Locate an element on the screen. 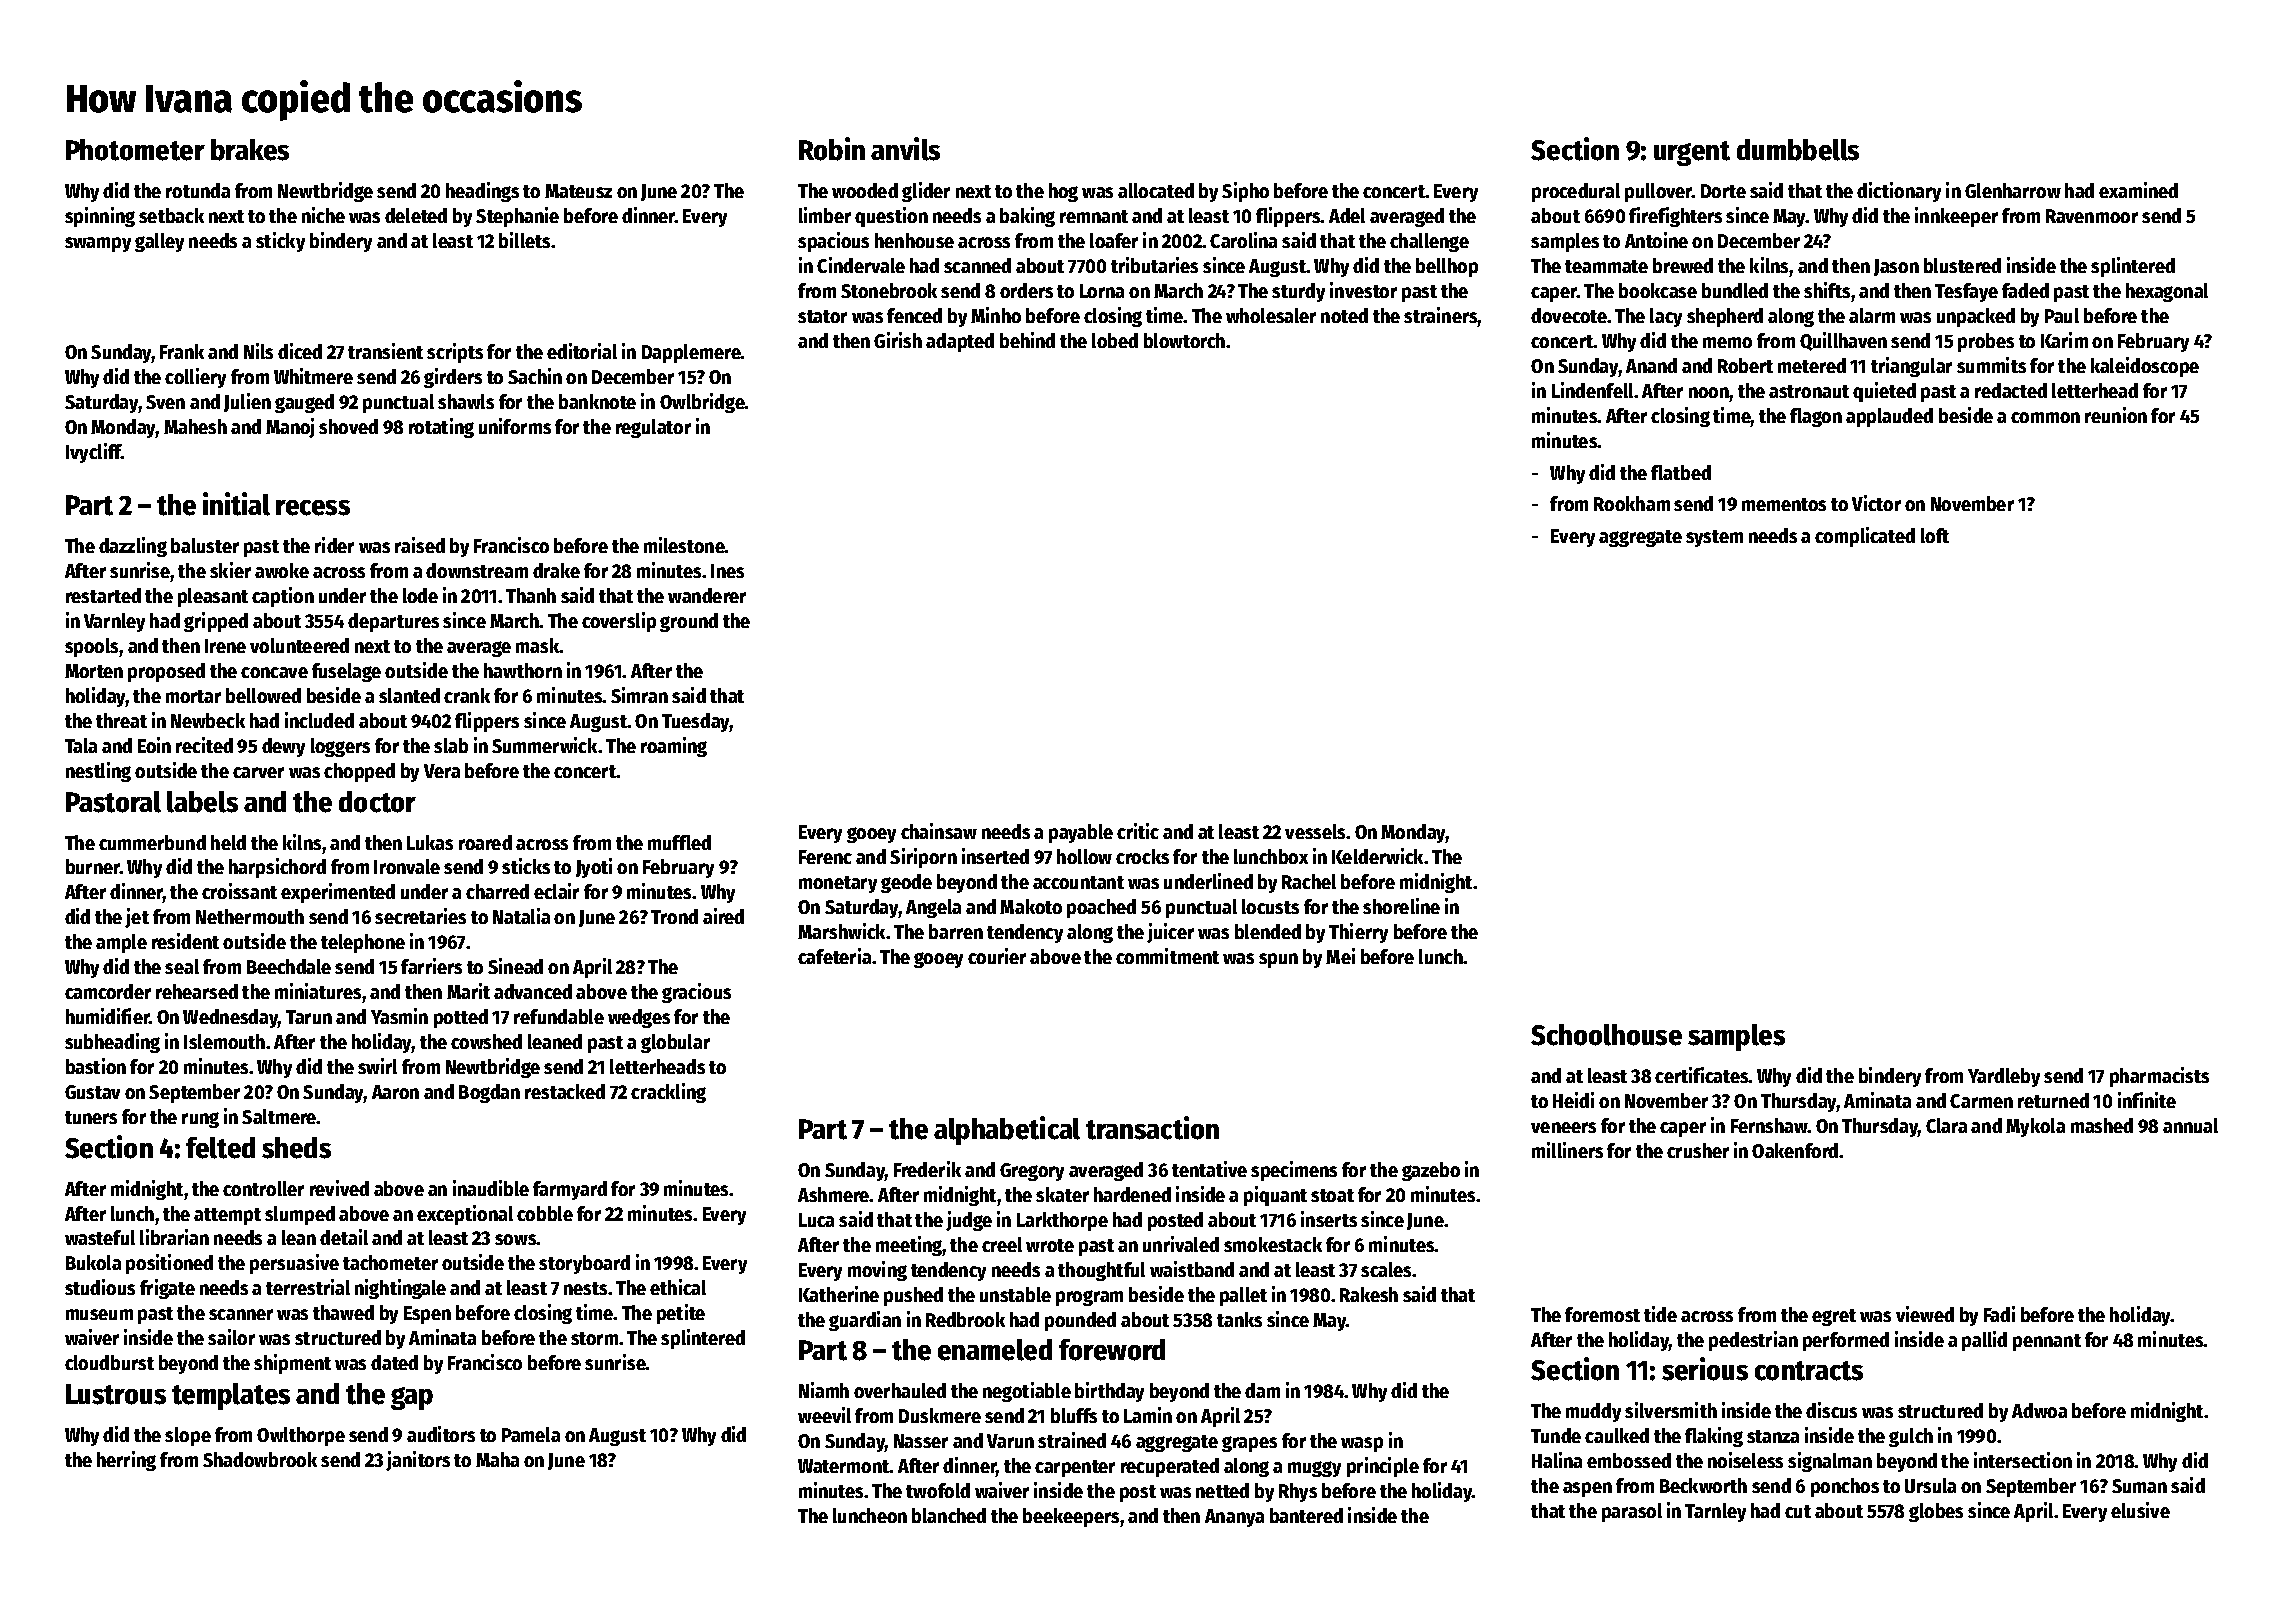  recuperated is located at coordinates (1170, 1467).
